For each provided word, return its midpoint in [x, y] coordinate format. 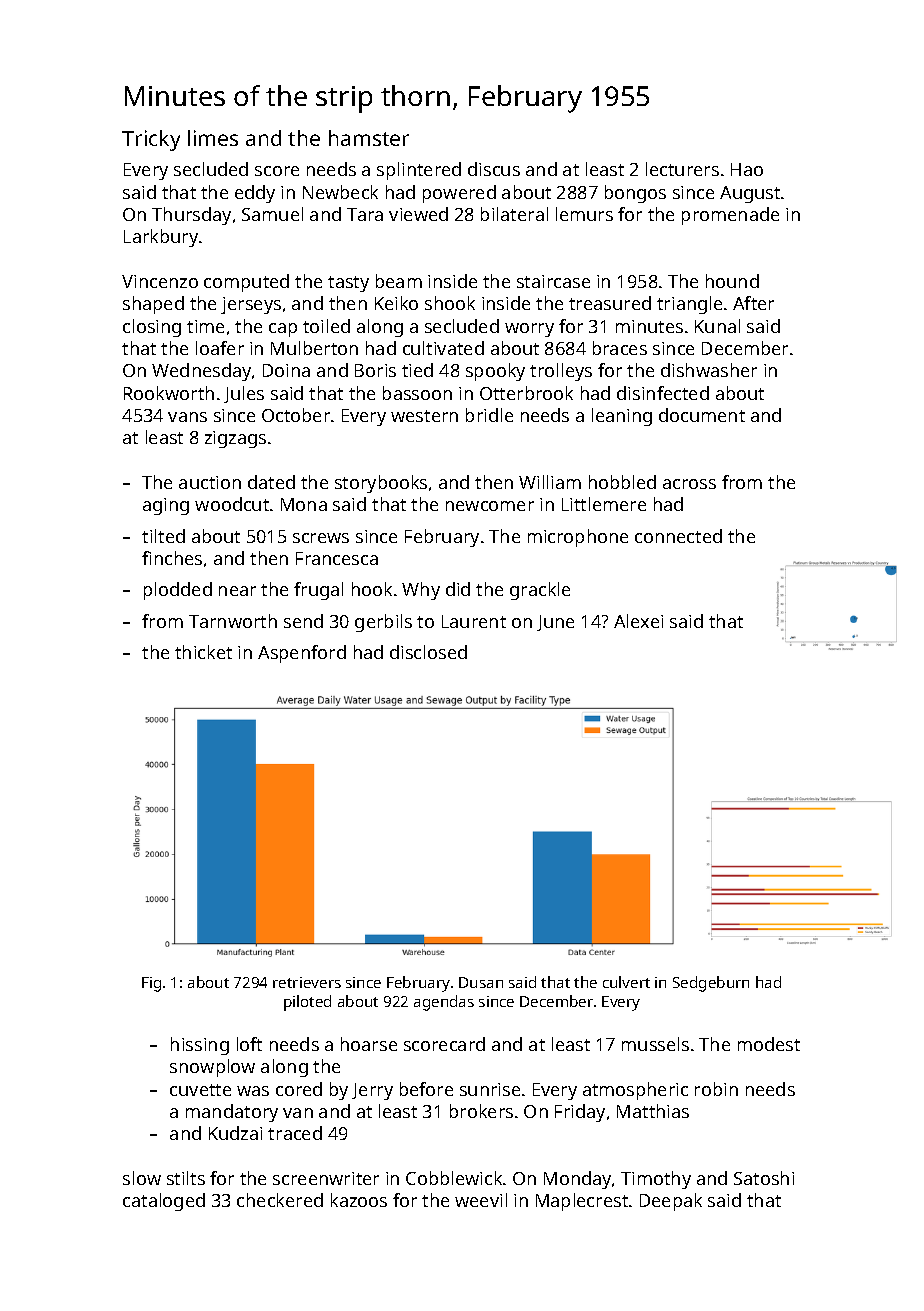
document [702, 415]
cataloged [164, 1202]
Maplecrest [582, 1202]
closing [152, 328]
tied [417, 370]
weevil [481, 1200]
